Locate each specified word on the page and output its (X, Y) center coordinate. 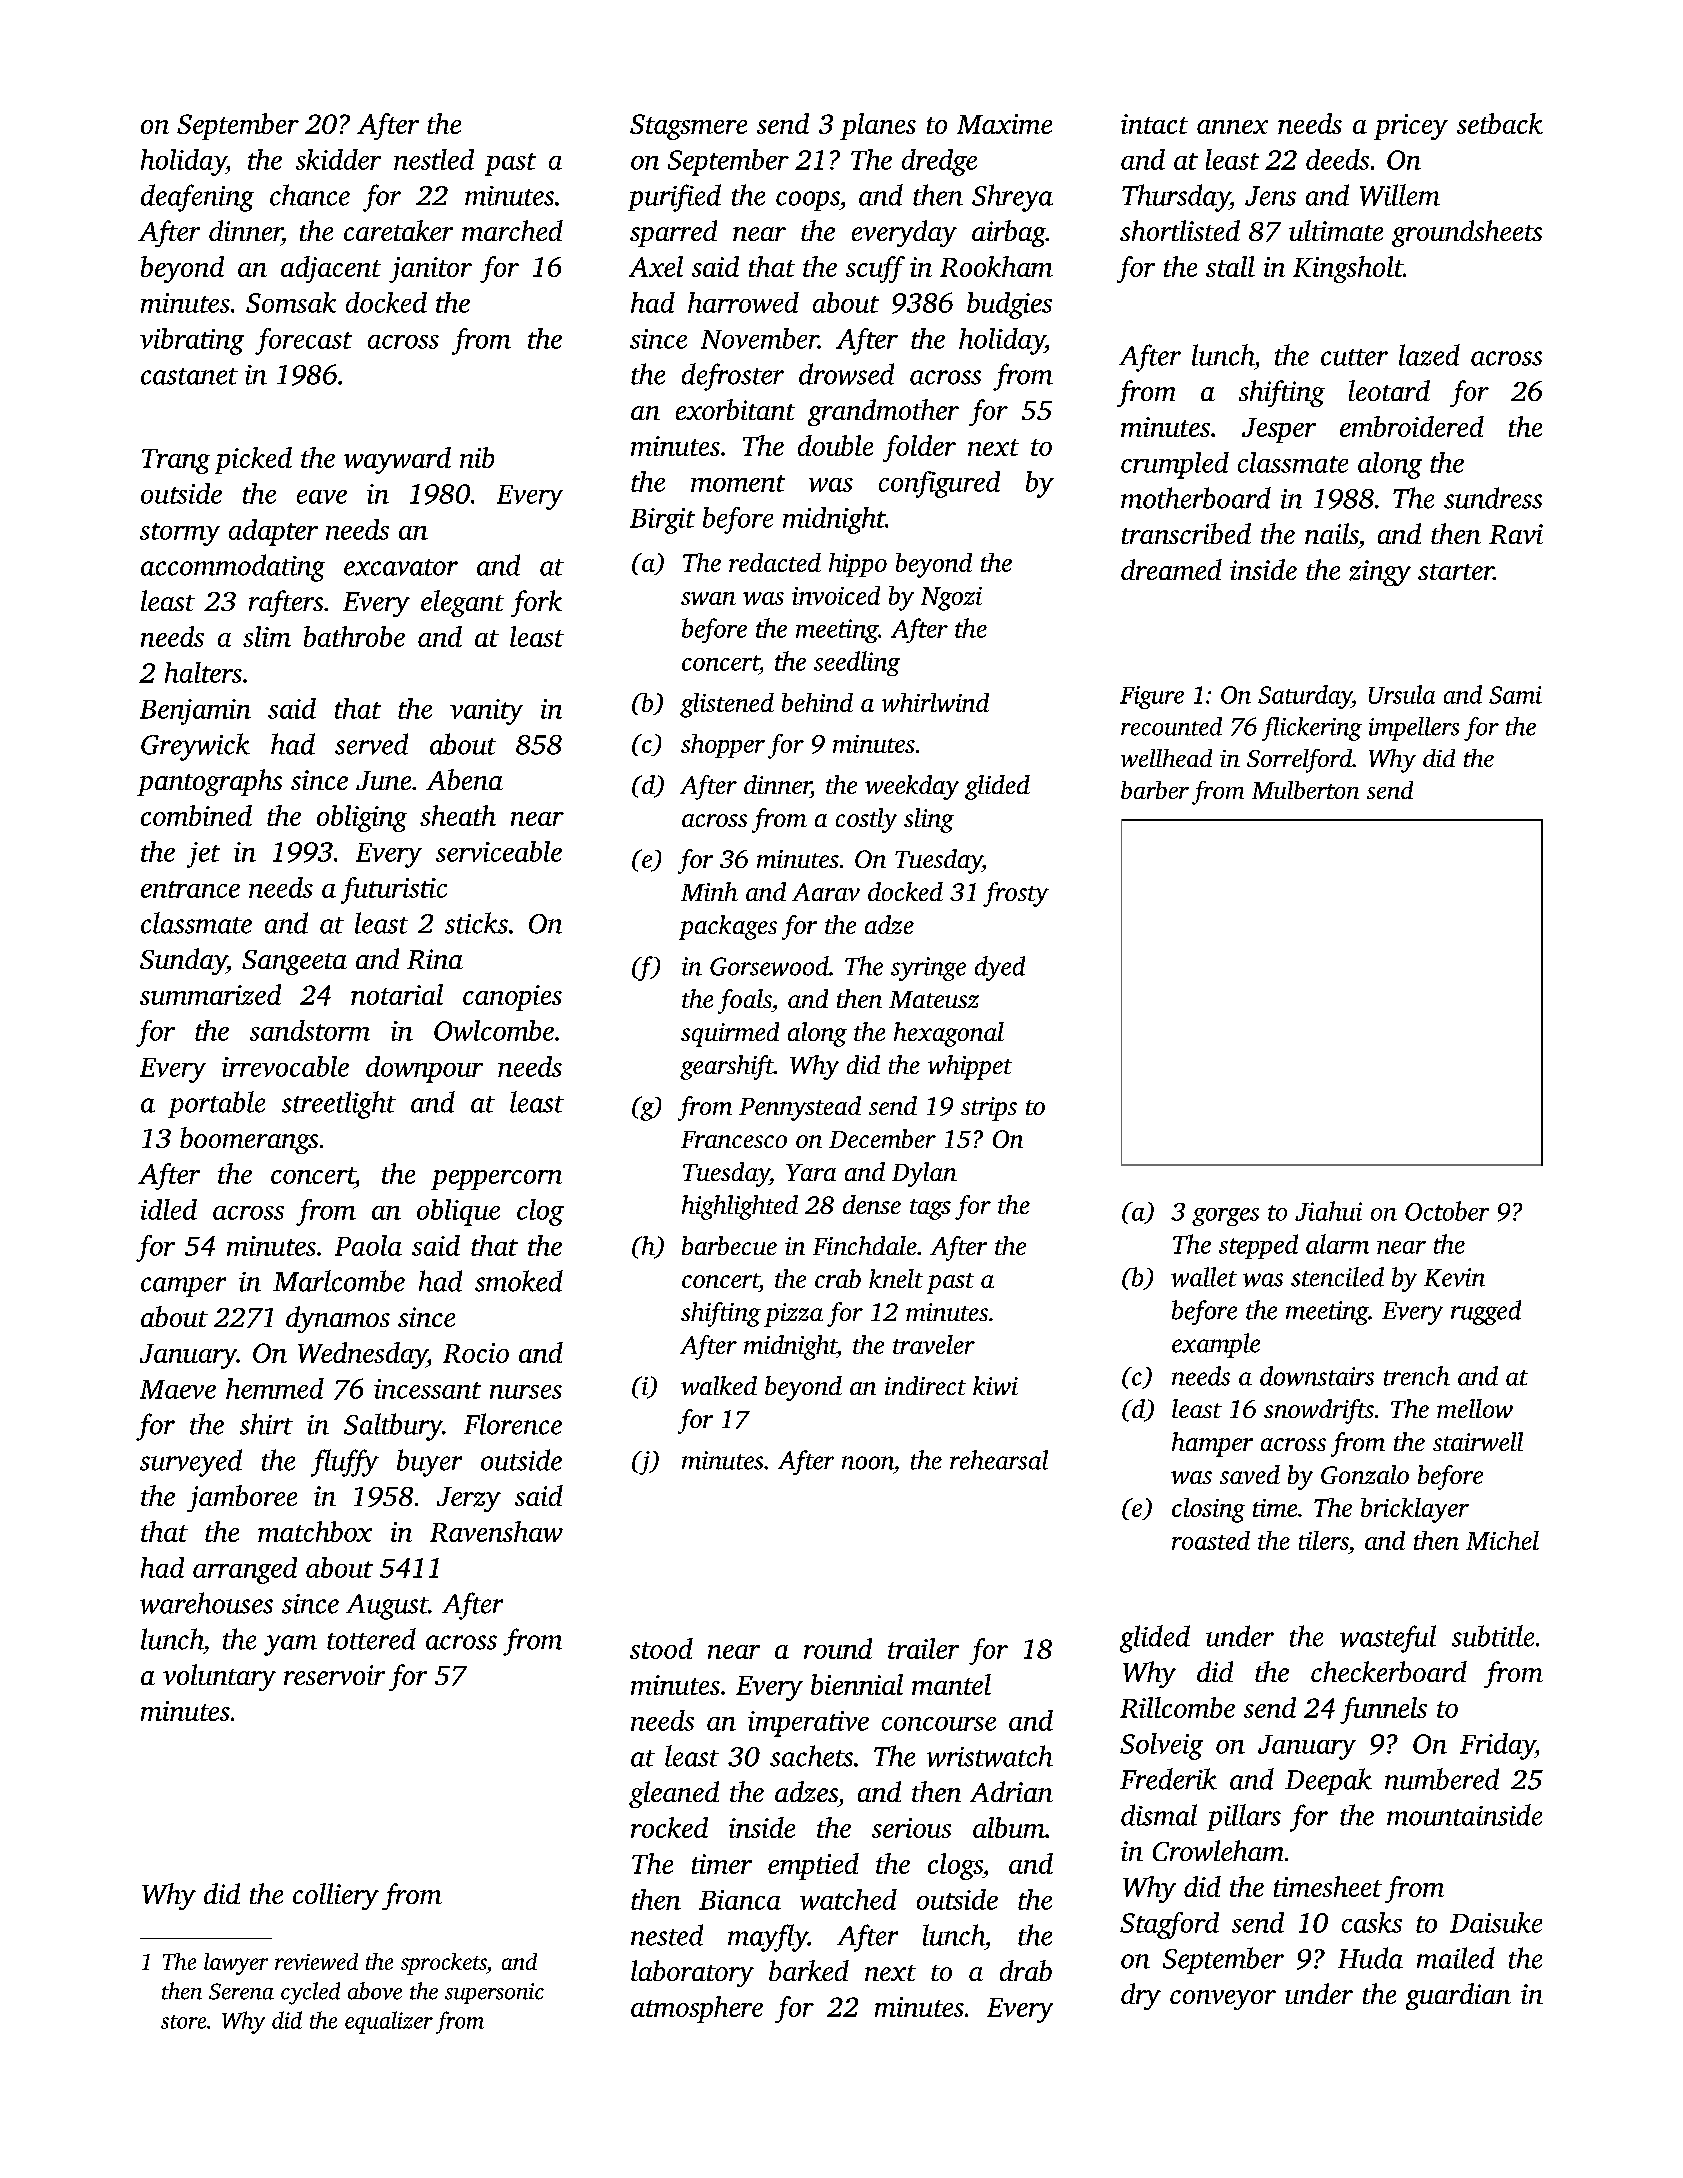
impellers (1414, 729)
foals (745, 1001)
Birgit (662, 521)
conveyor (1223, 2000)
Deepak (1328, 1781)
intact (1154, 124)
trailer (923, 1648)
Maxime (1004, 124)
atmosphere (697, 2009)
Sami (1515, 695)
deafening (197, 198)
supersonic (494, 1993)
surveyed (191, 1463)
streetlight (339, 1105)
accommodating (233, 568)
